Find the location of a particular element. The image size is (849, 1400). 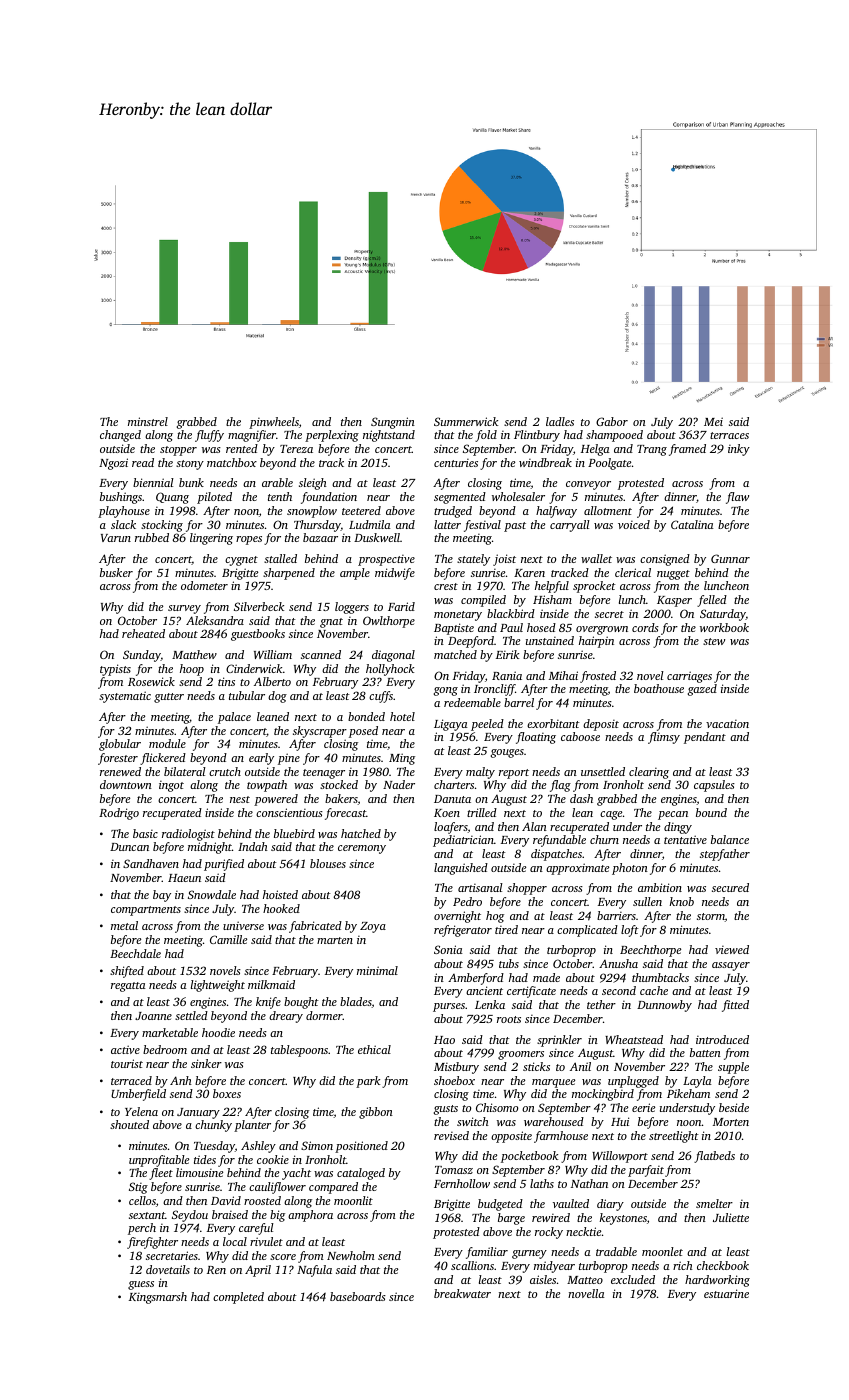

nest is located at coordinates (240, 799).
